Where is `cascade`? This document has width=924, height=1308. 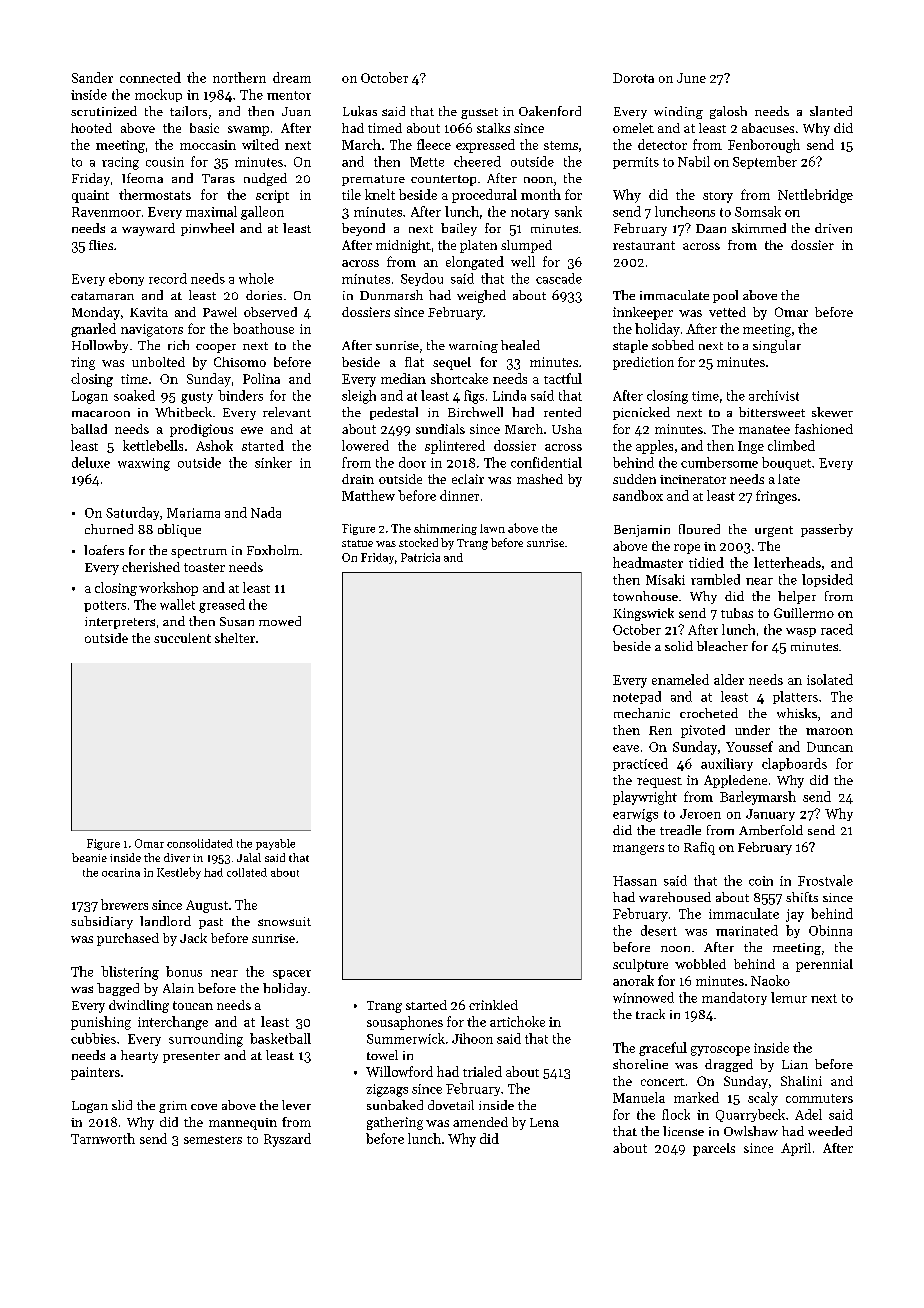
cascade is located at coordinates (559, 278).
